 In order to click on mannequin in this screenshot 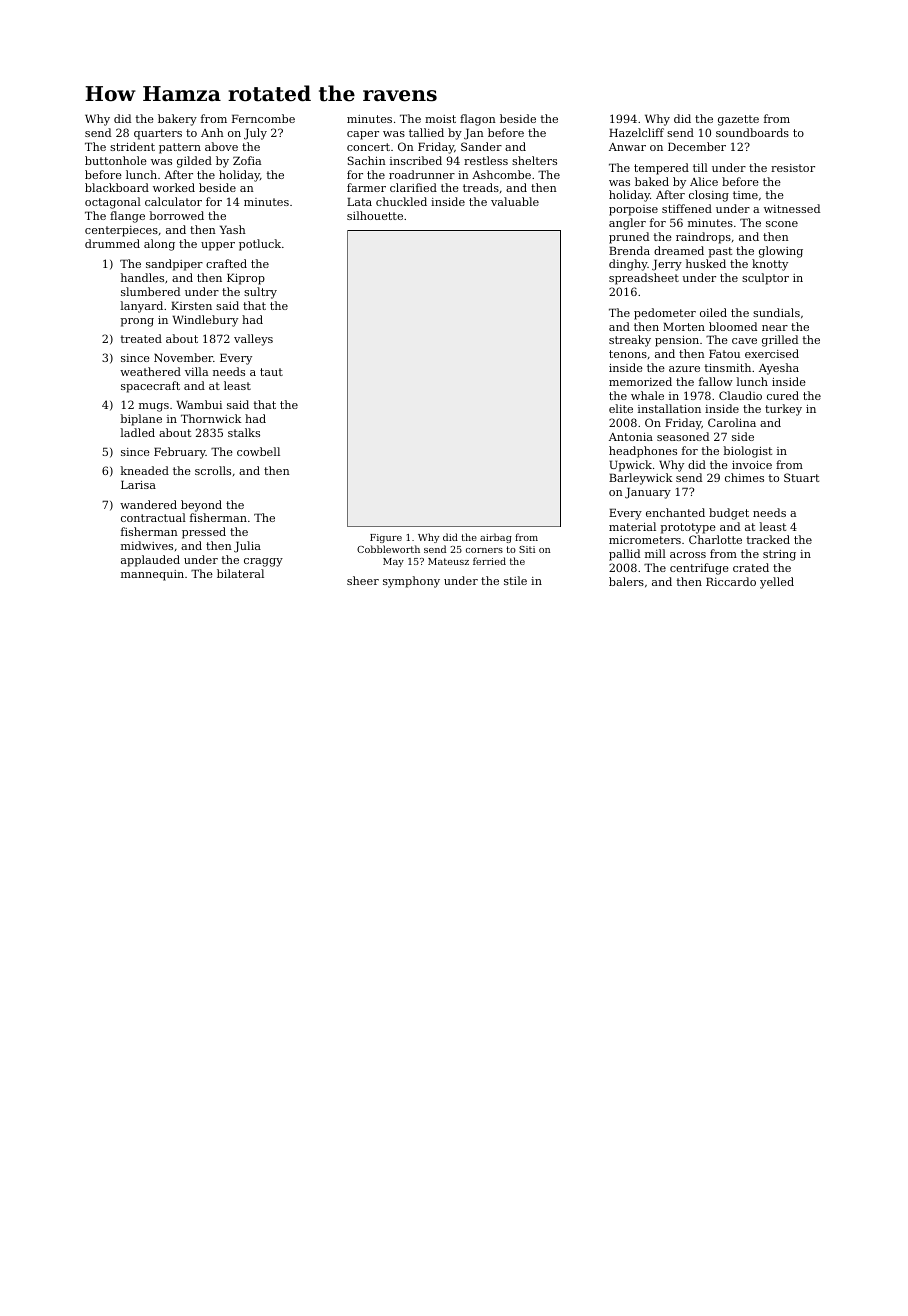, I will do `click(152, 575)`.
